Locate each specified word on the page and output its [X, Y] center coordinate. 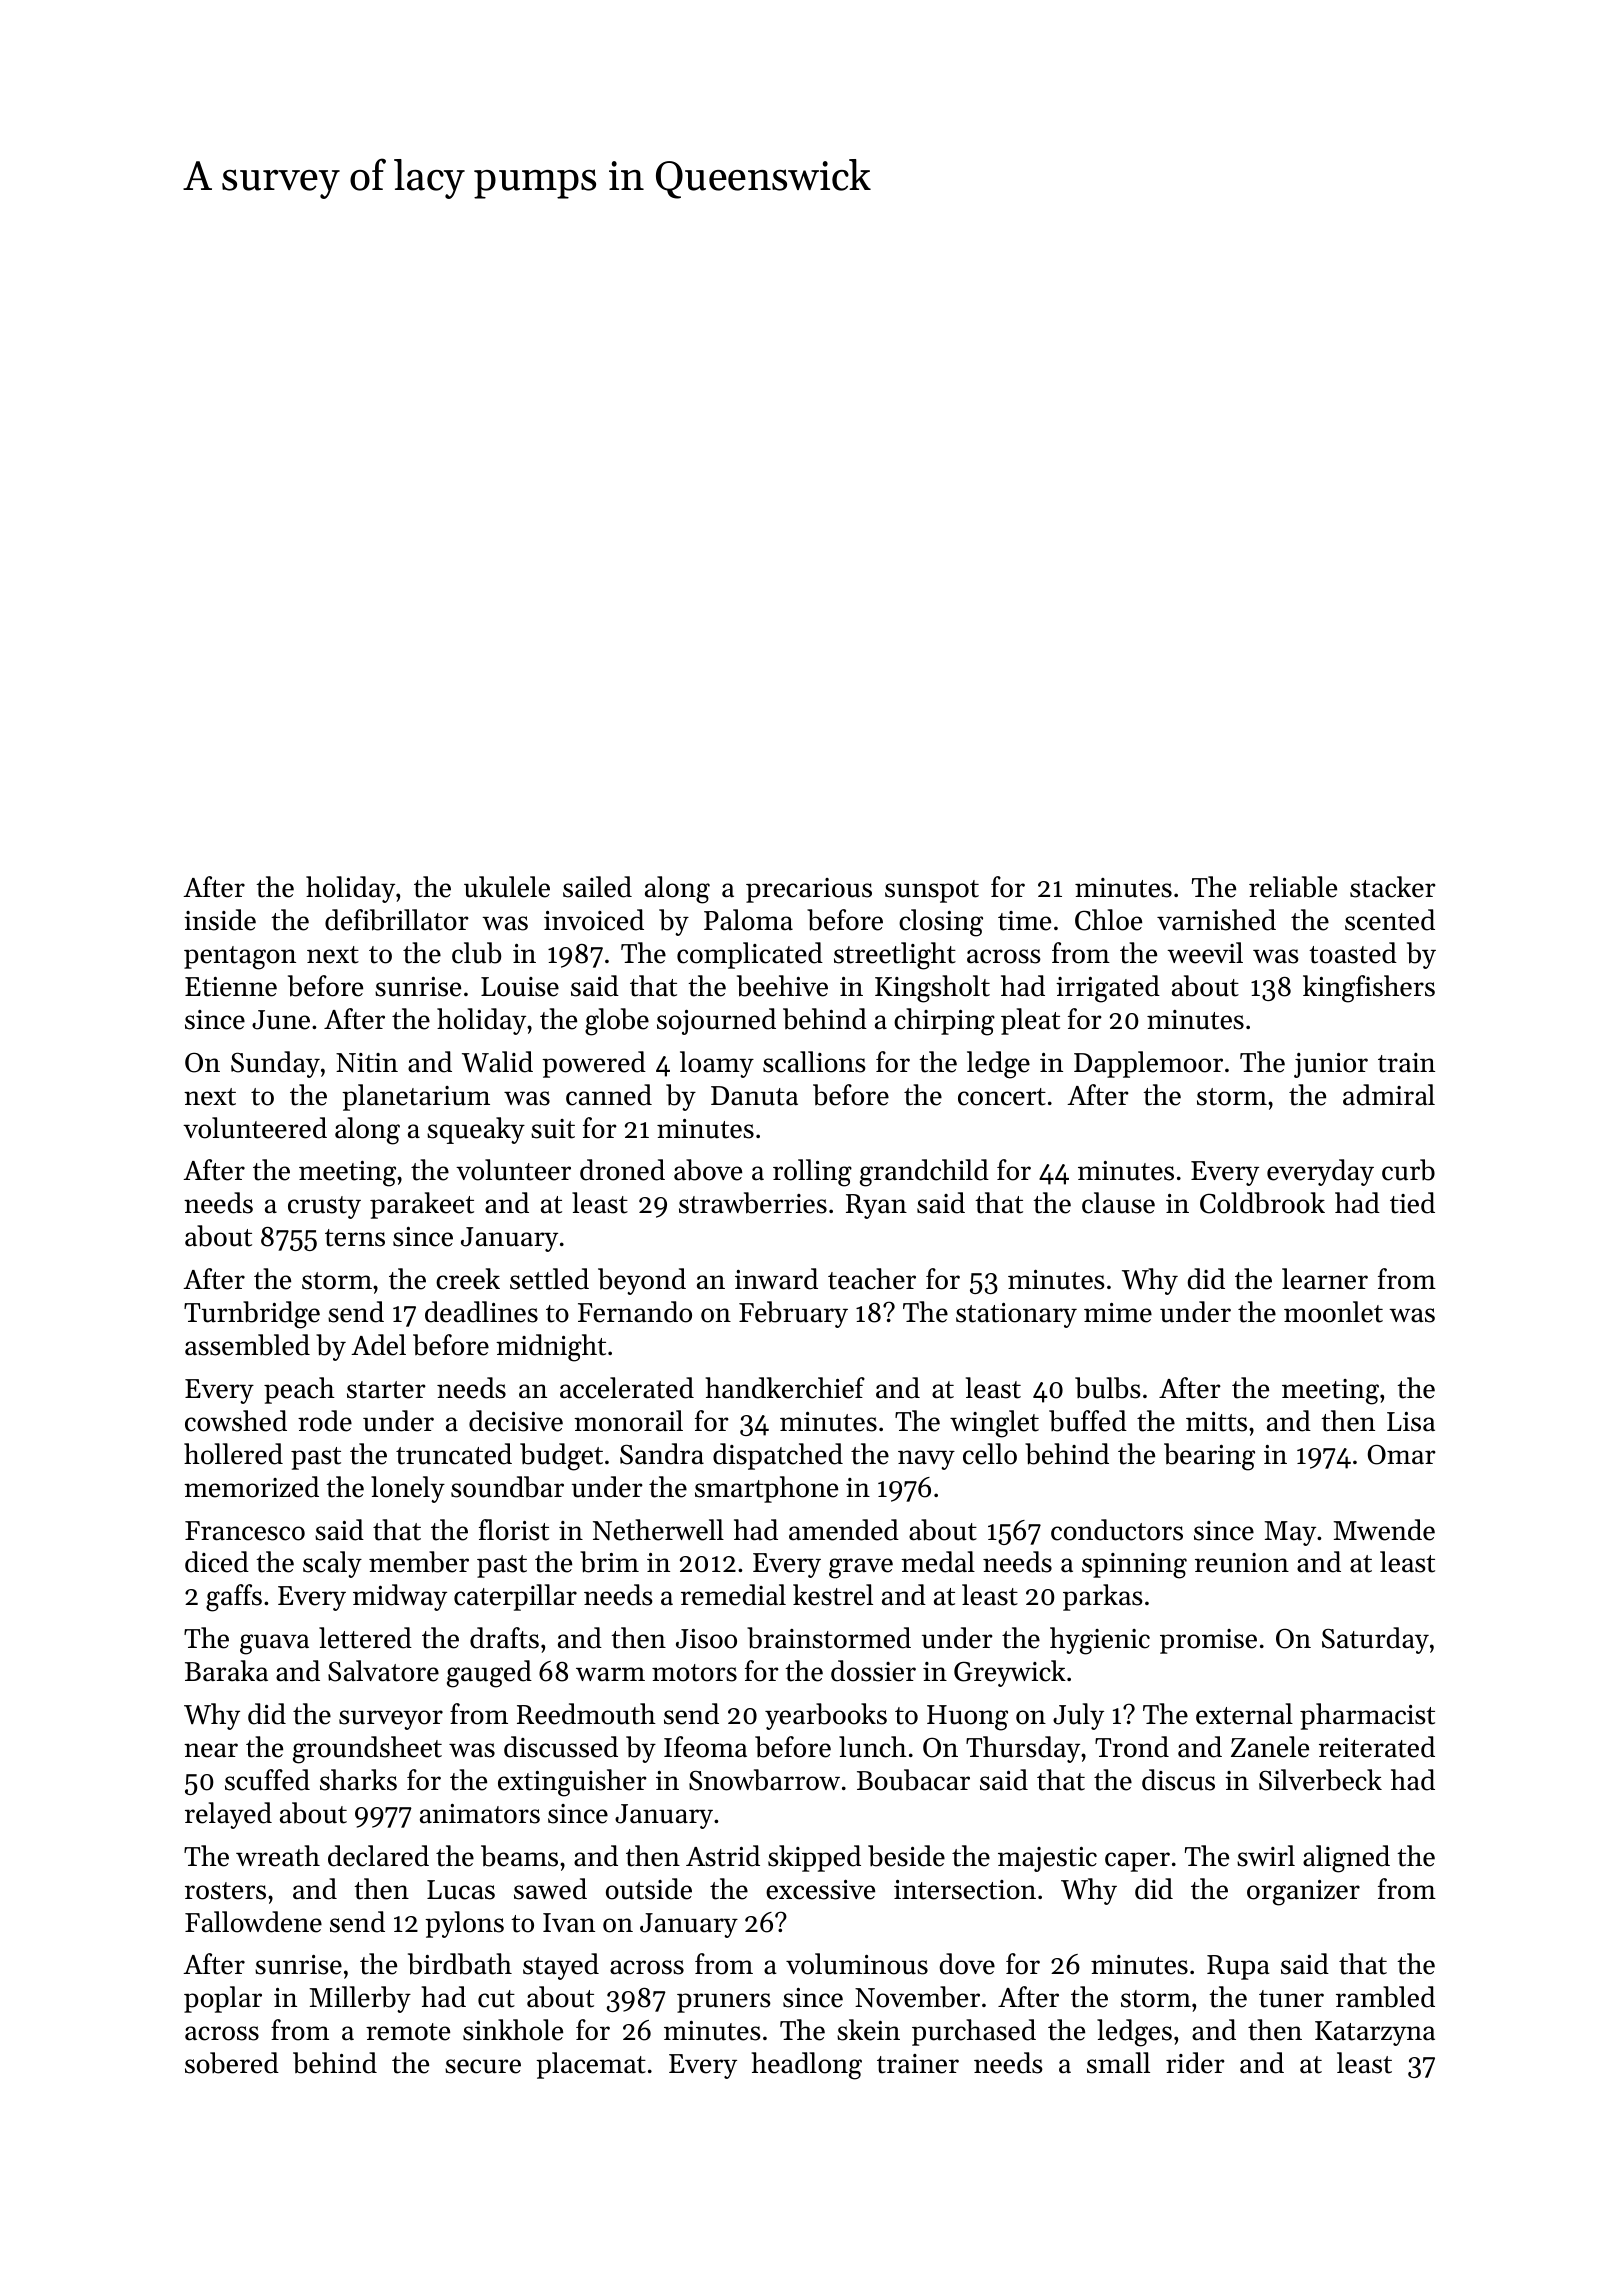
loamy [717, 1064]
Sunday [275, 1064]
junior [1331, 1065]
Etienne [231, 987]
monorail [628, 1421]
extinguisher [572, 1783]
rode [325, 1421]
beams [519, 1856]
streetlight [895, 956]
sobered [232, 2063]
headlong [806, 2066]
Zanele [1270, 1747]
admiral [1389, 1095]
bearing [1209, 1457]
